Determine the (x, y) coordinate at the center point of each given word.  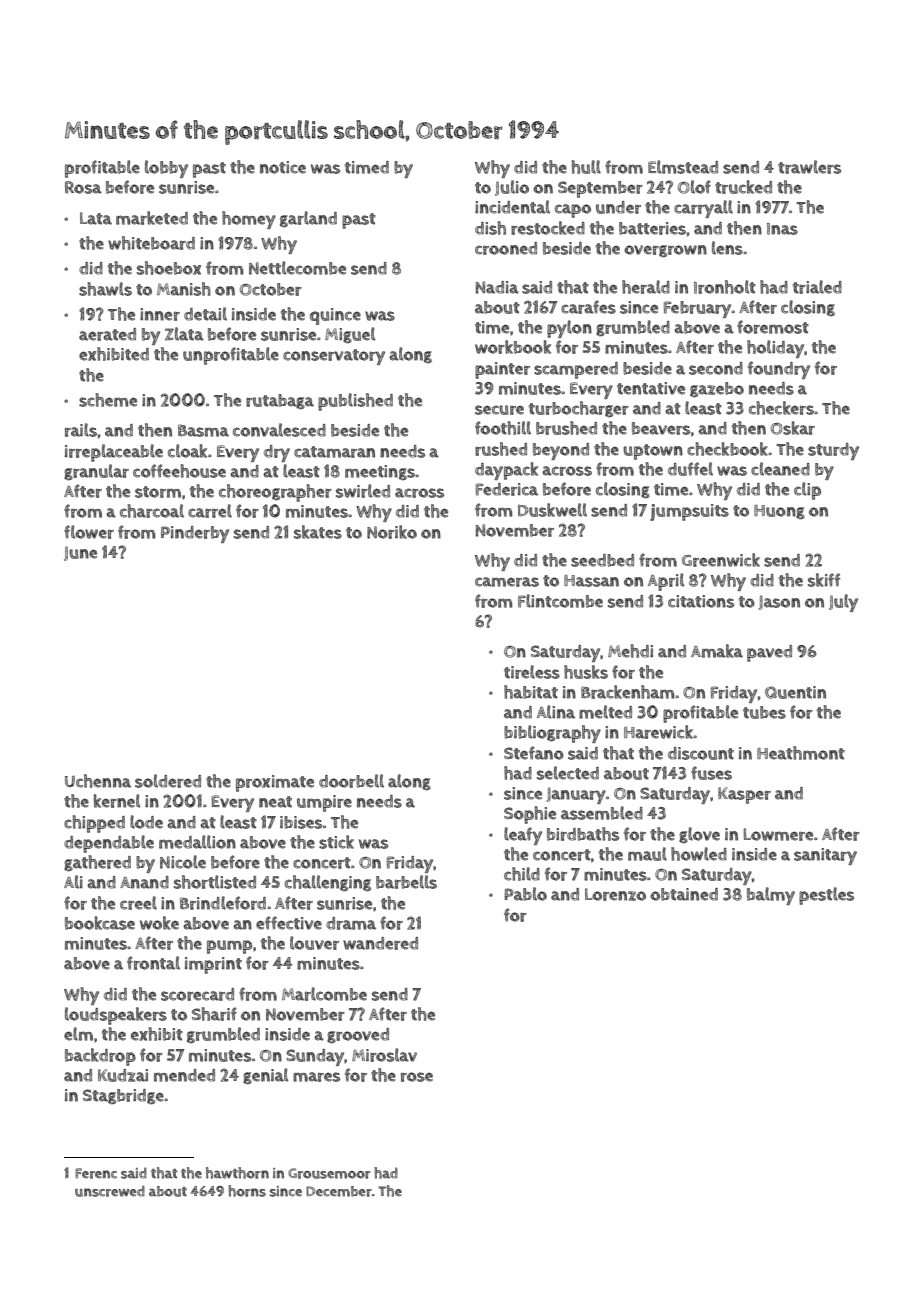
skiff (824, 580)
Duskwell (552, 510)
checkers (781, 408)
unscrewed (110, 1191)
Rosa (83, 187)
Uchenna (98, 781)
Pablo (526, 894)
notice (283, 167)
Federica (507, 489)
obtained (684, 894)
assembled (602, 813)
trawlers (809, 167)
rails (81, 430)
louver (314, 943)
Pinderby (195, 534)
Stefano (534, 753)
